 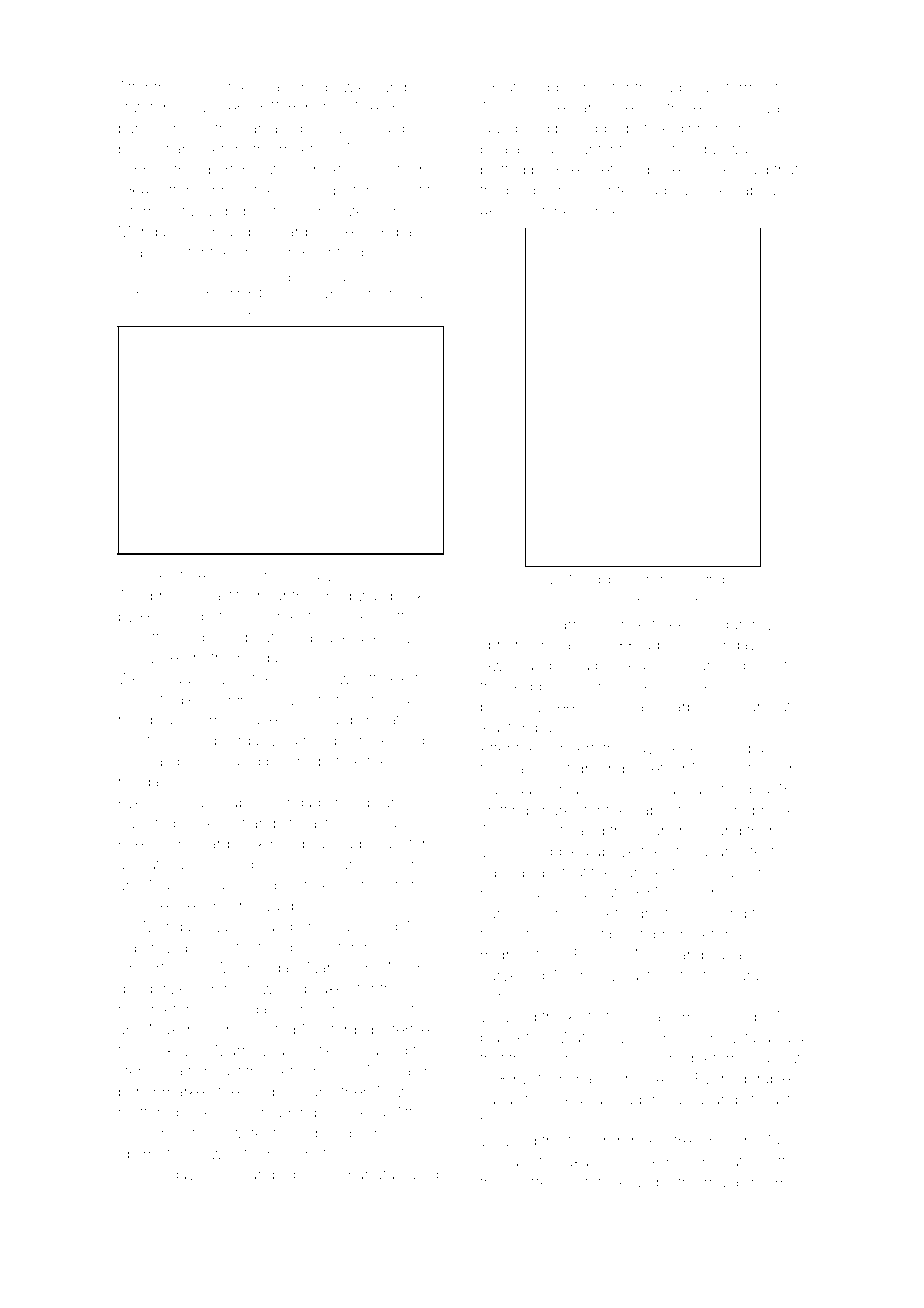 What do you see at coordinates (712, 581) in the screenshot?
I see `Nettleby` at bounding box center [712, 581].
